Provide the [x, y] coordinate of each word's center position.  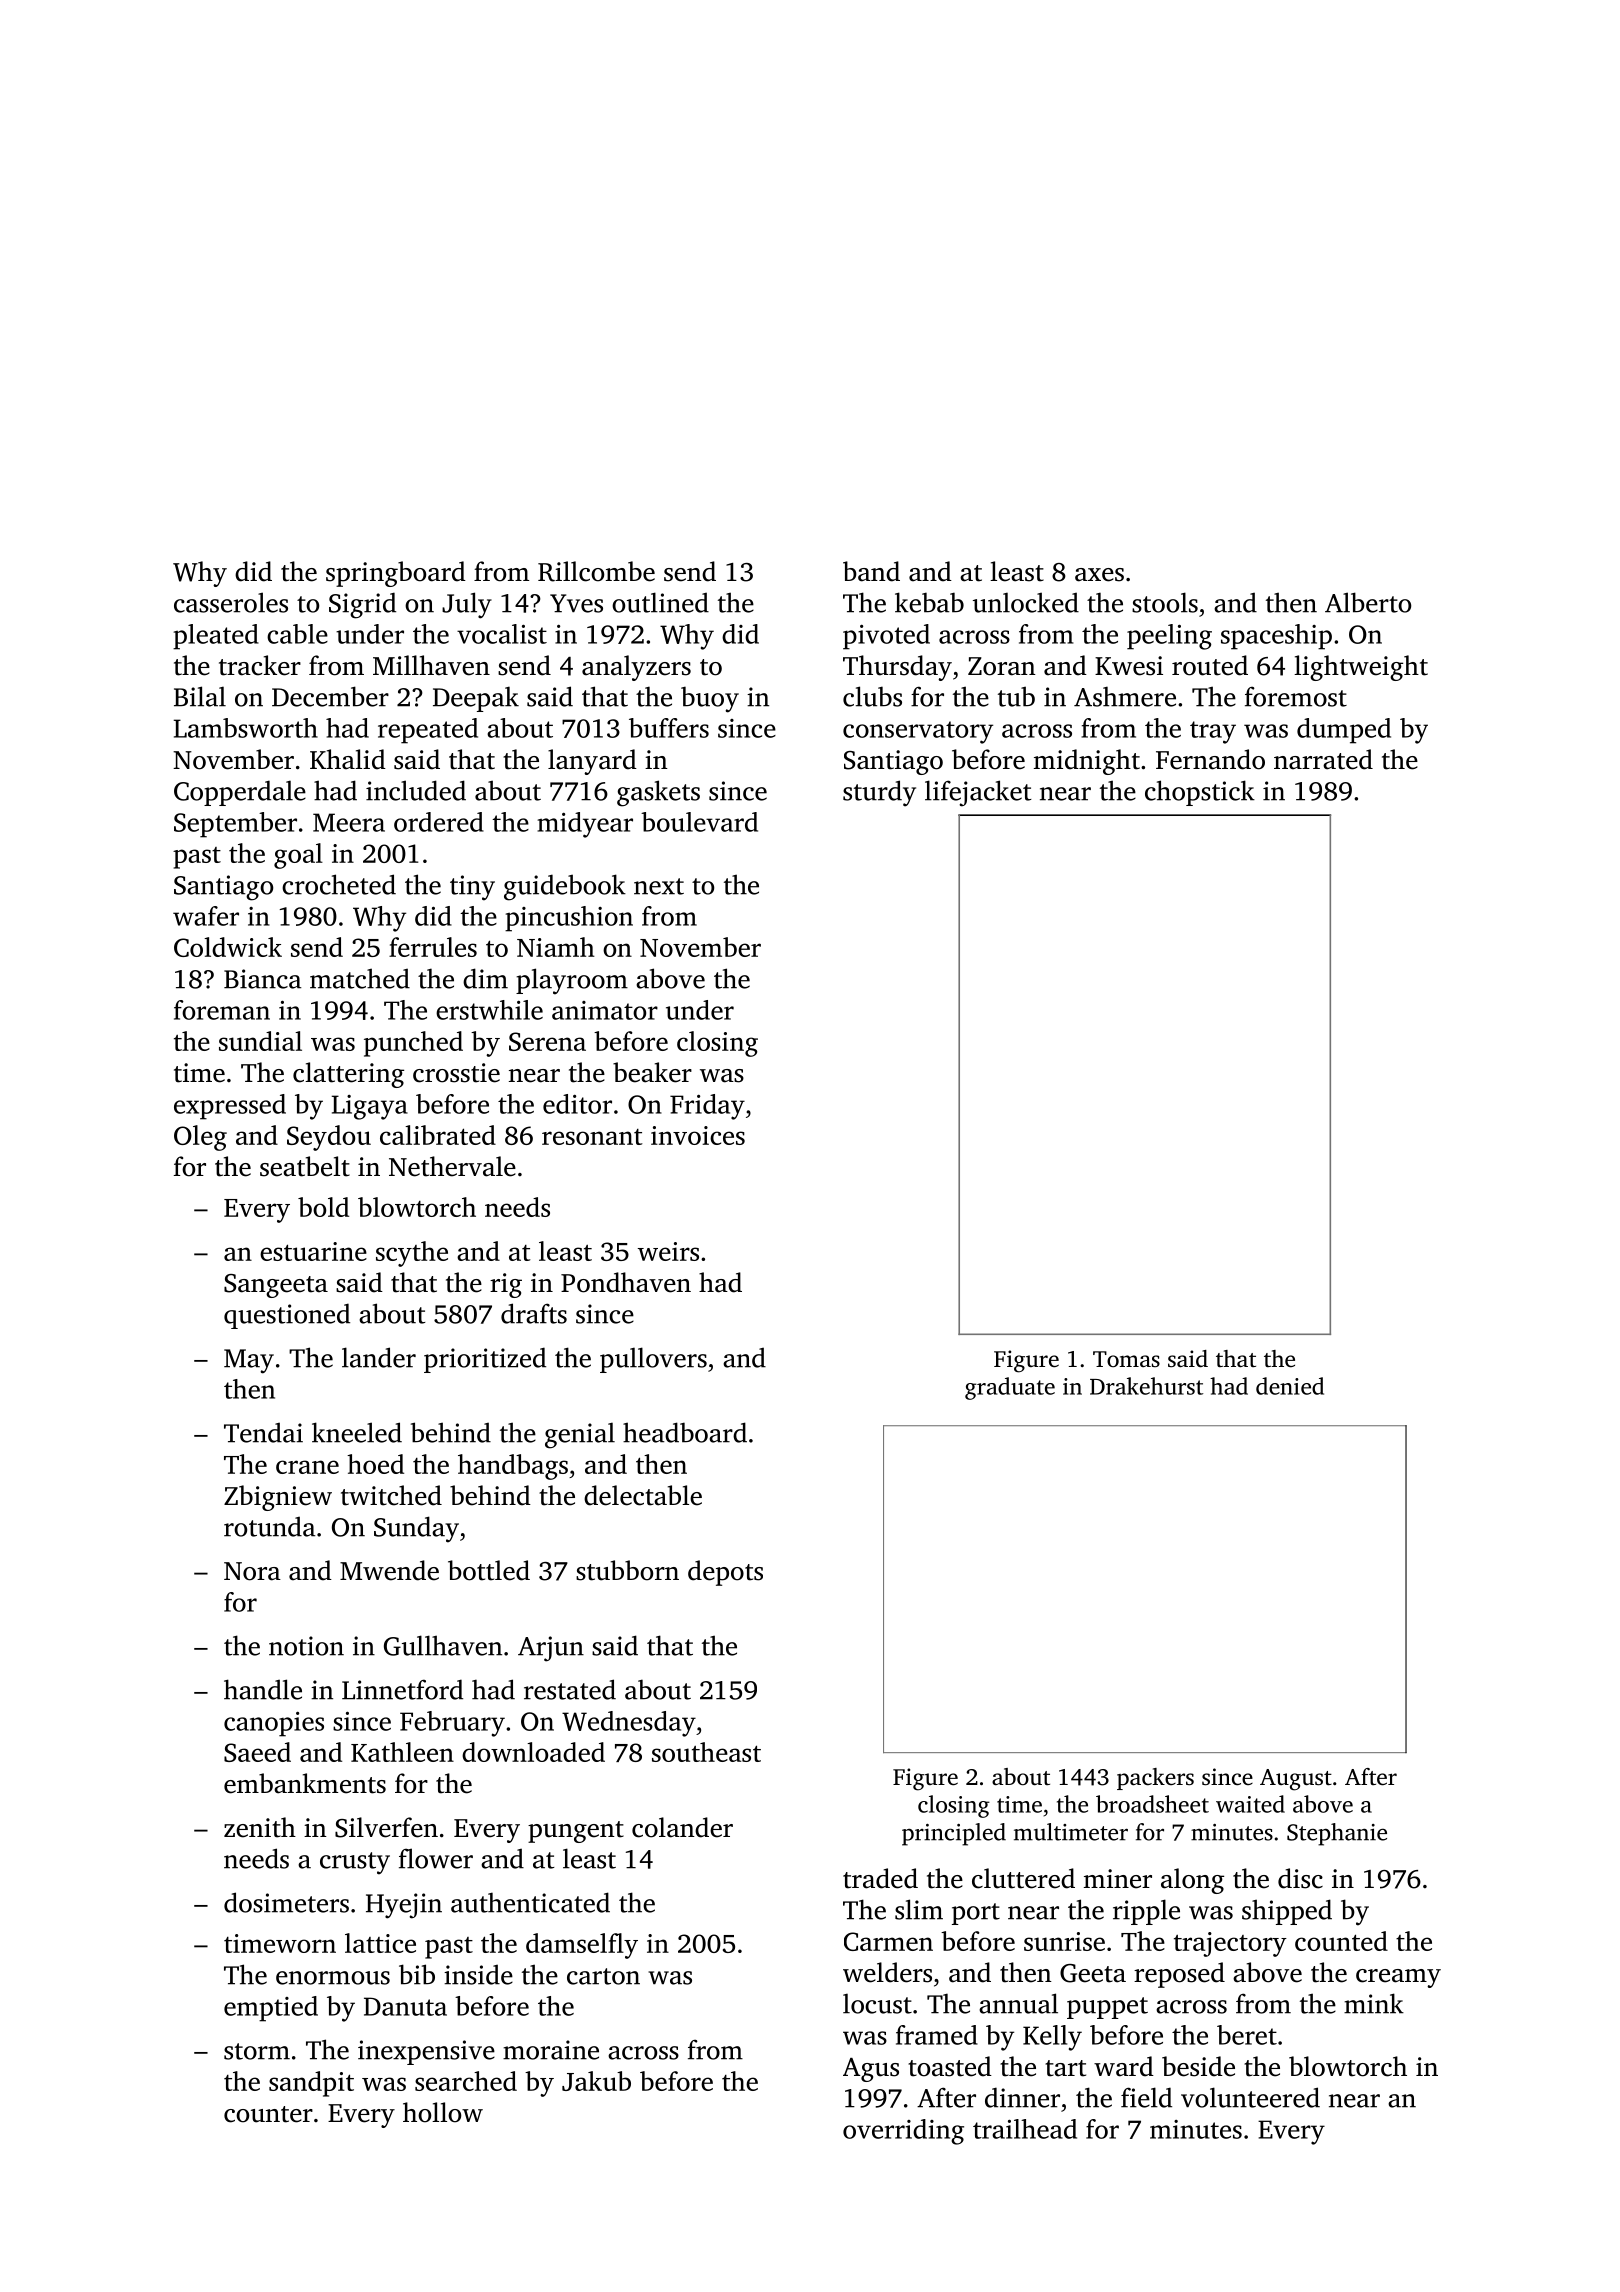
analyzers [636, 668]
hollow [443, 2112]
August [1296, 1780]
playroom [572, 981]
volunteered [1250, 2097]
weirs [668, 1251]
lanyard [592, 762]
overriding [903, 2132]
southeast [706, 1752]
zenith [260, 1827]
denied [1290, 1386]
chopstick [1200, 793]
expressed [230, 1107]
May [249, 1361]
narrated [1323, 759]
